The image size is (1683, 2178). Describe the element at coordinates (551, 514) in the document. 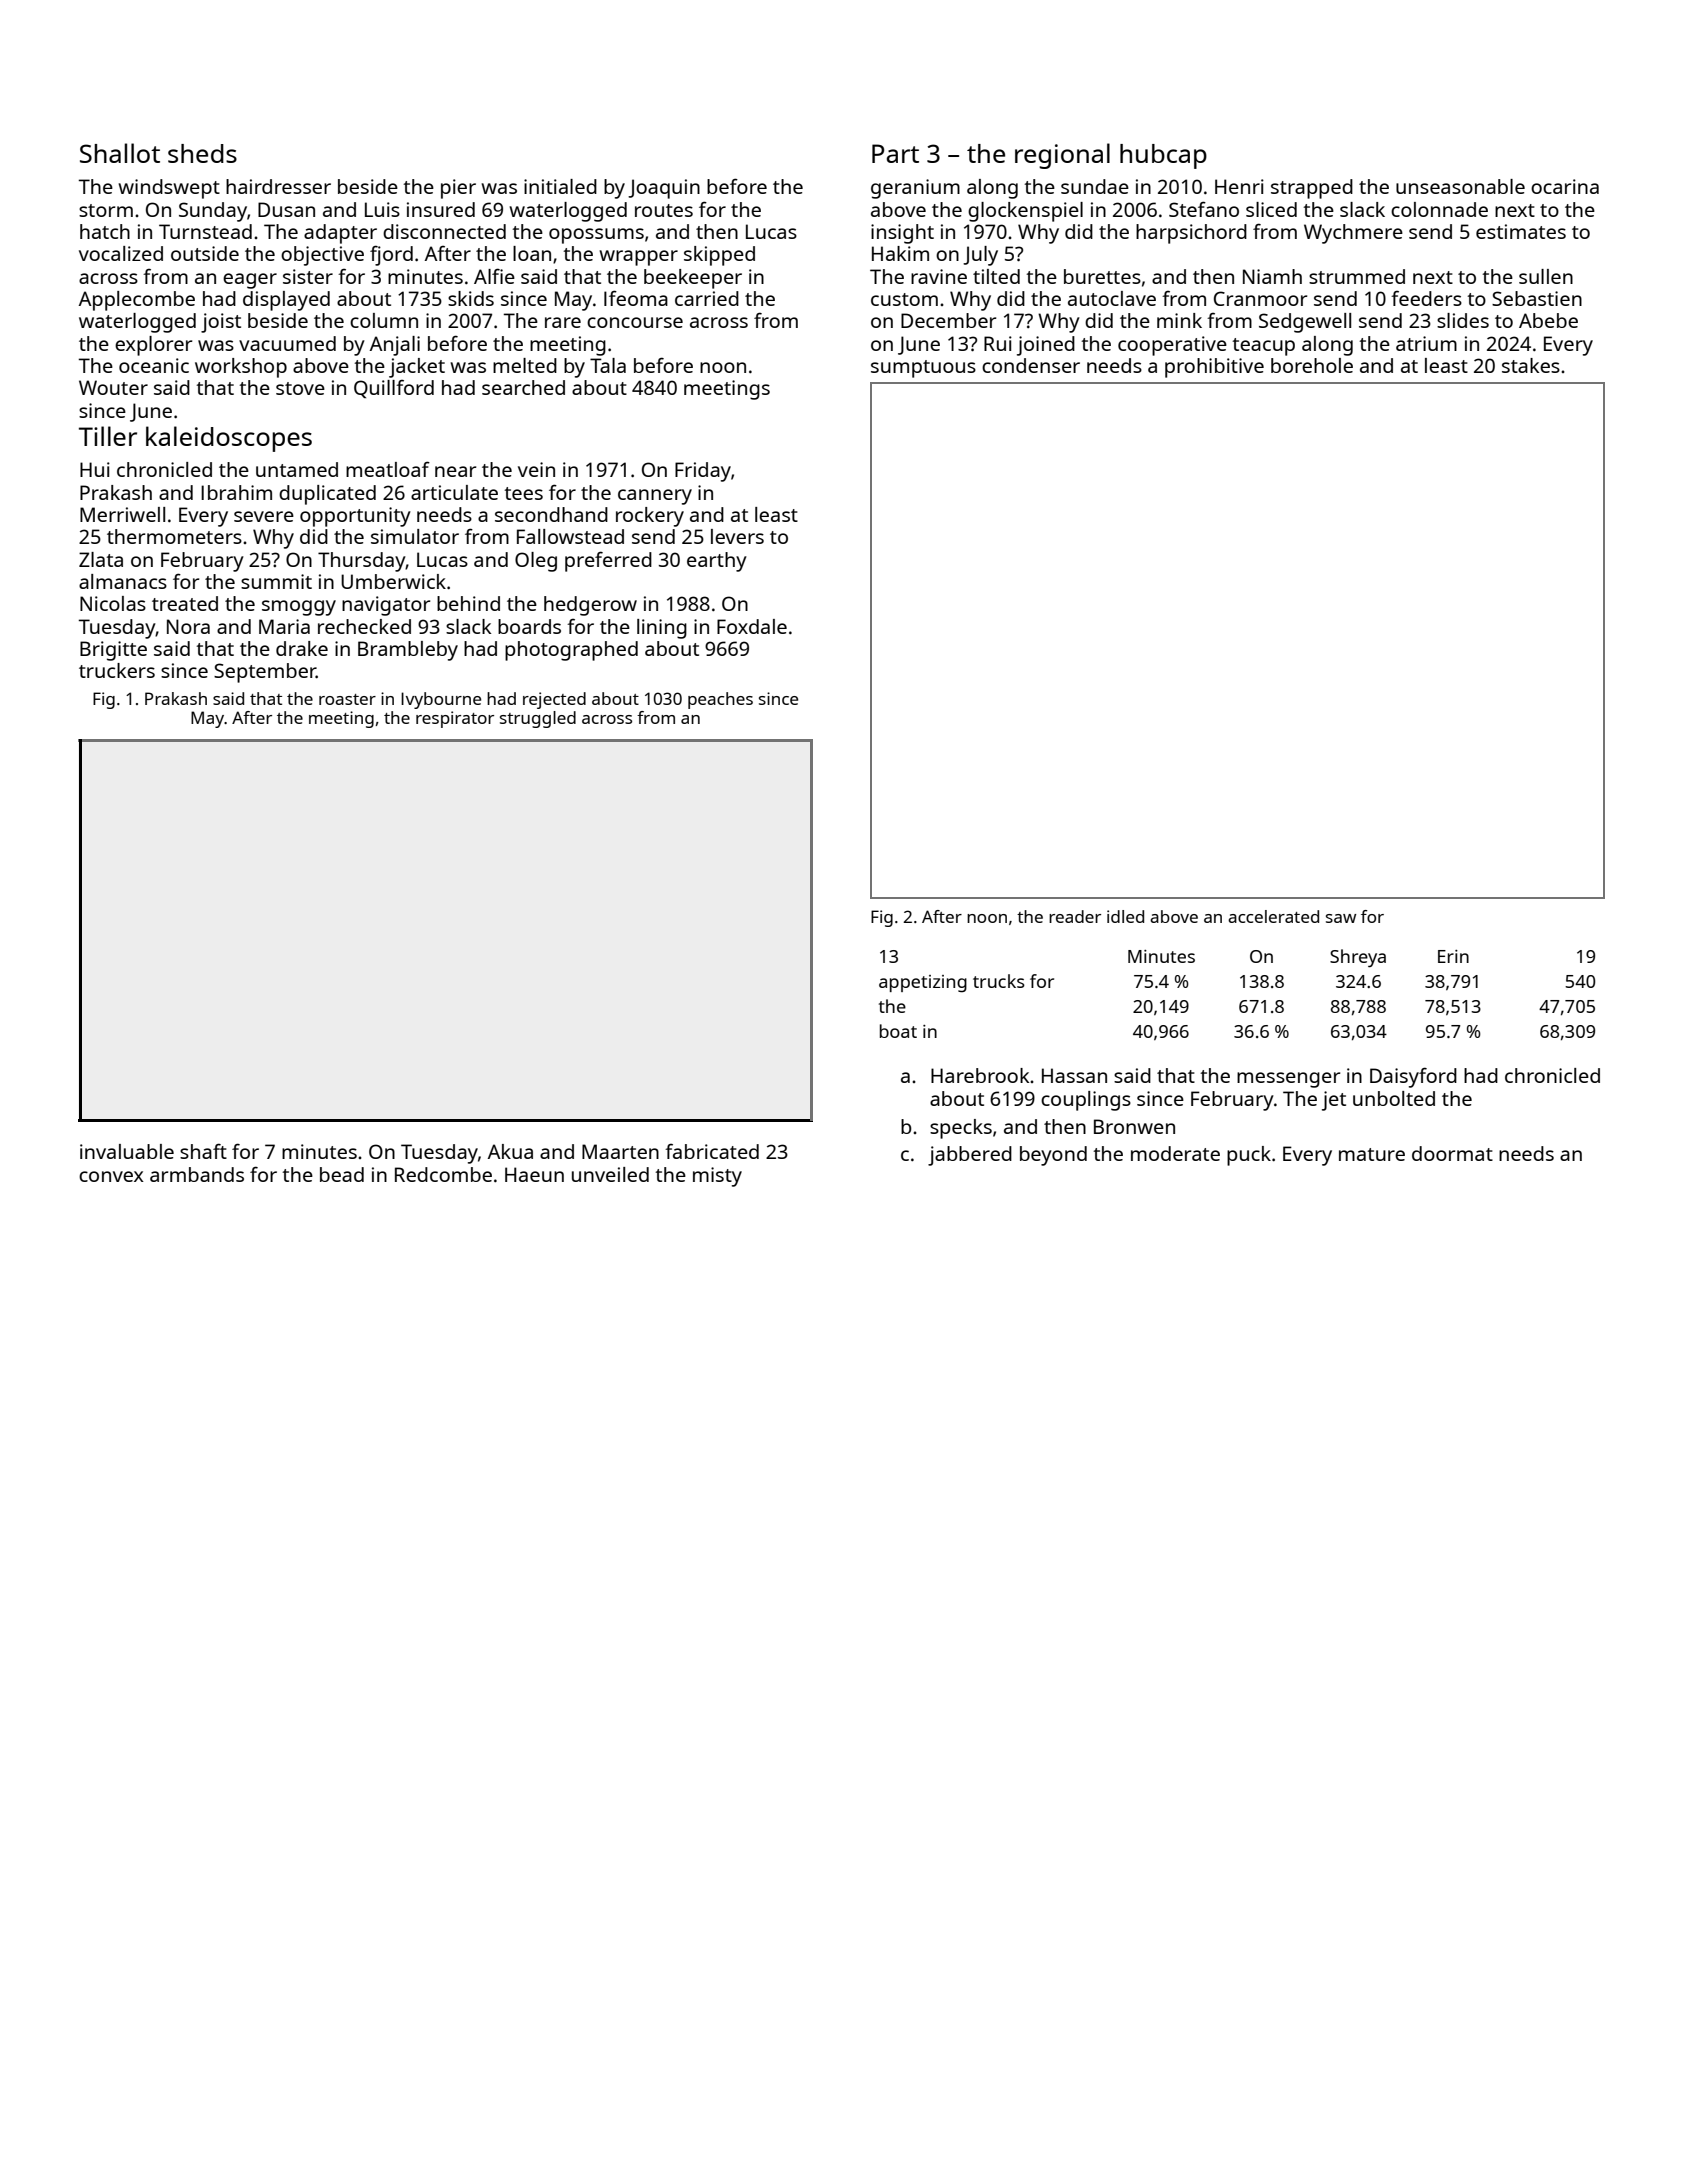

I see `secondhand` at that location.
